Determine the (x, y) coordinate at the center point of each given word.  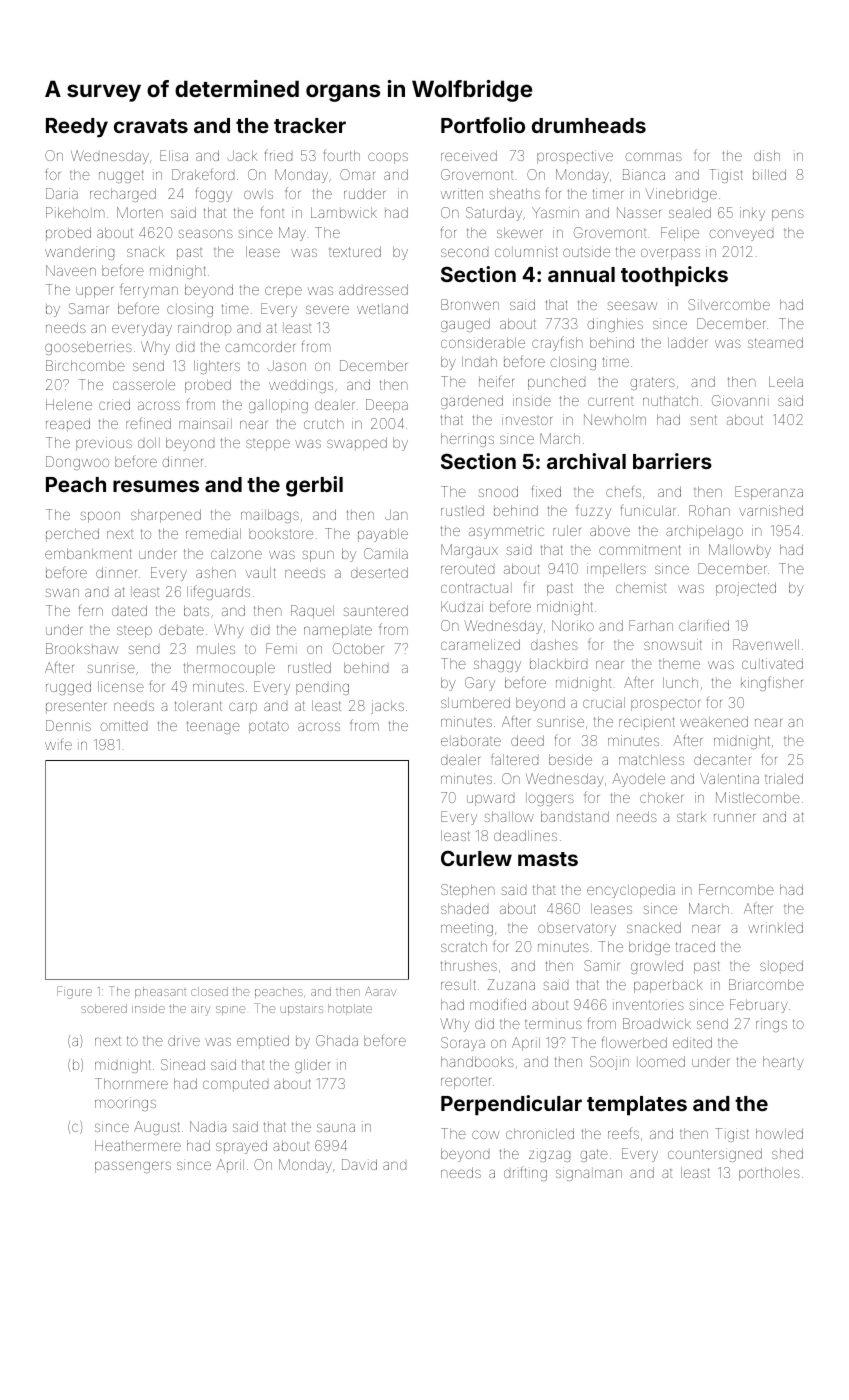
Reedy (77, 128)
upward (490, 800)
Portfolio (483, 125)
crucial (604, 702)
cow (485, 1135)
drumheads (589, 125)
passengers (133, 1167)
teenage (213, 727)
